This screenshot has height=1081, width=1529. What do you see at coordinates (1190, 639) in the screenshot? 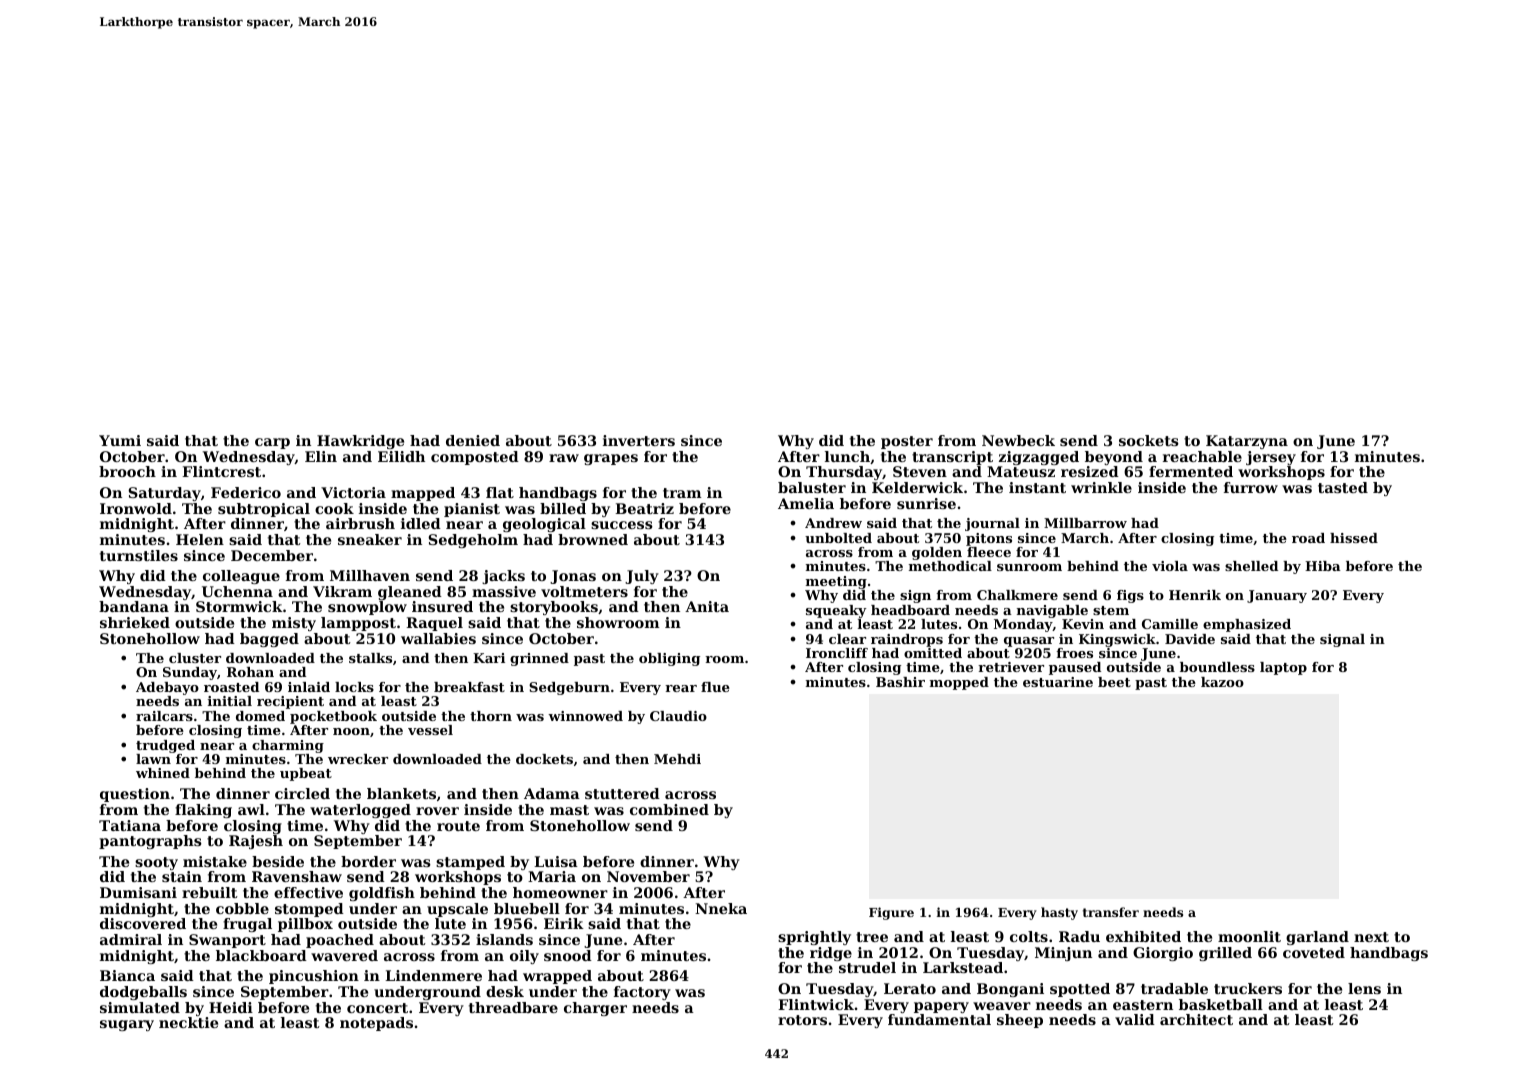
I see `Davide` at bounding box center [1190, 639].
